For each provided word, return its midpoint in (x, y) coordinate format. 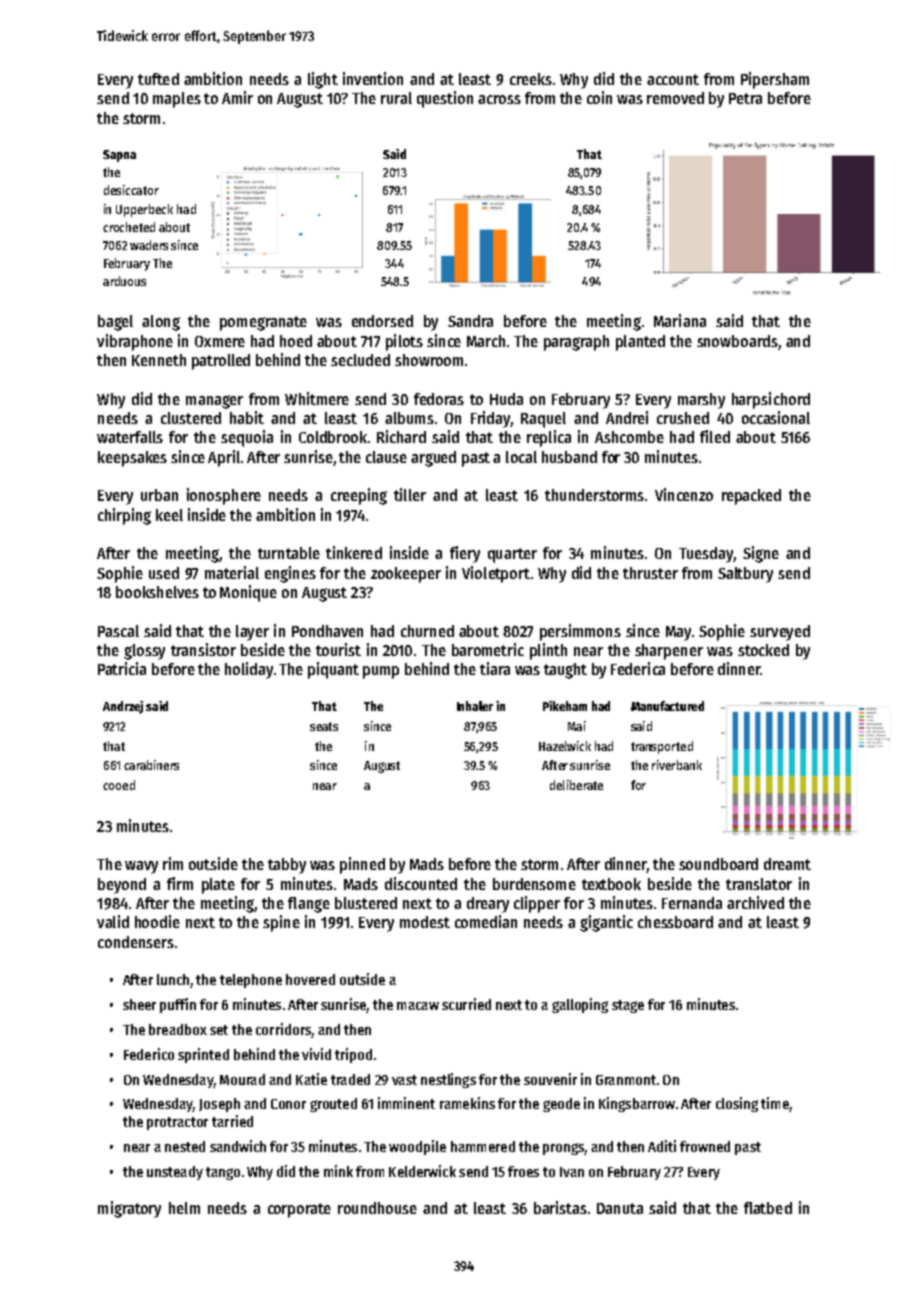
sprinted (203, 1055)
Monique (248, 593)
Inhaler (475, 706)
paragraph (576, 343)
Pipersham (775, 80)
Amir (237, 97)
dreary (488, 905)
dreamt (787, 864)
